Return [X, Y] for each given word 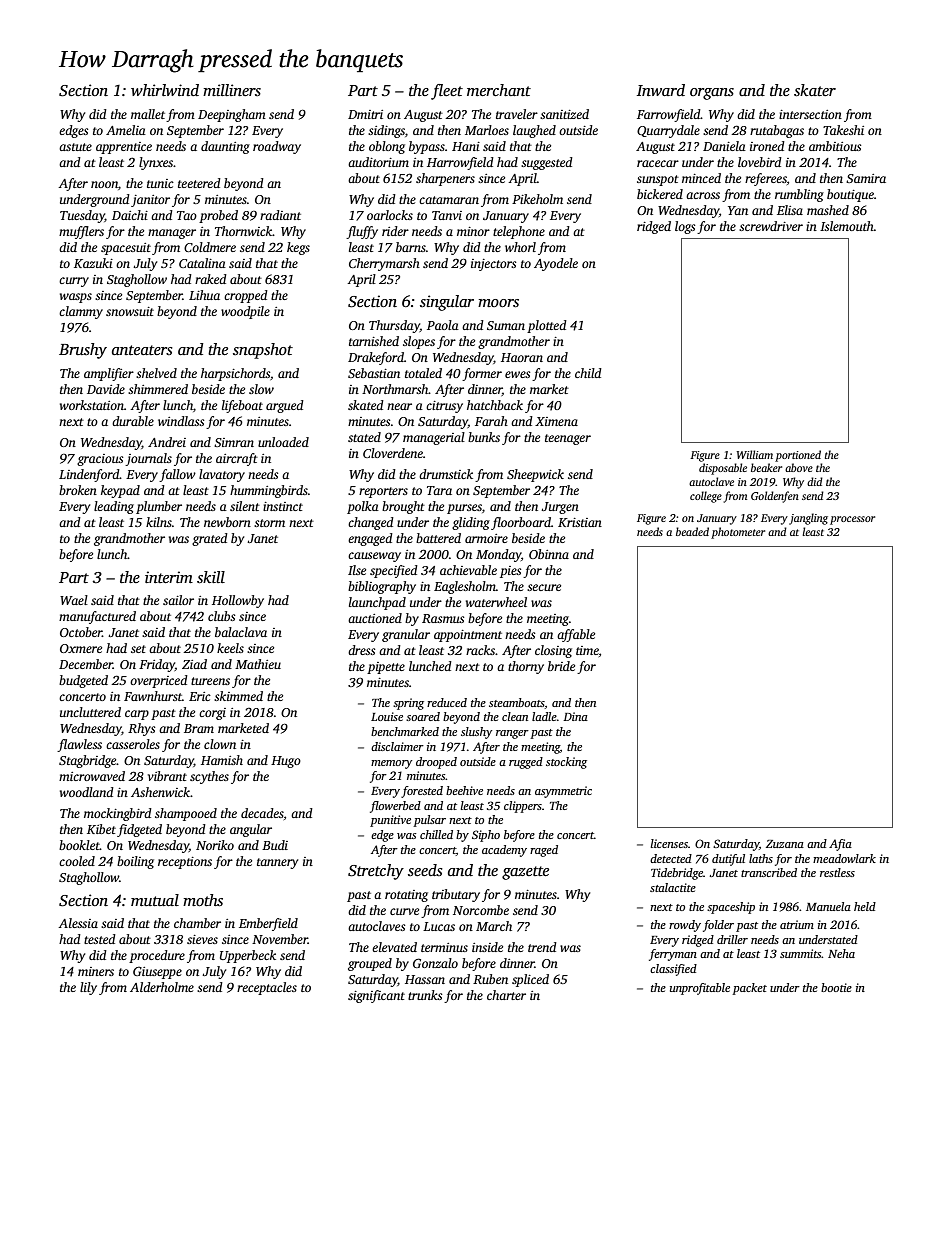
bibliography [382, 587]
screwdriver [771, 226]
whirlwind [165, 90]
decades [262, 813]
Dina [575, 716]
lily [88, 988]
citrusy [444, 407]
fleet [447, 92]
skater [815, 90]
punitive [390, 821]
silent [245, 506]
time [587, 650]
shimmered [158, 389]
